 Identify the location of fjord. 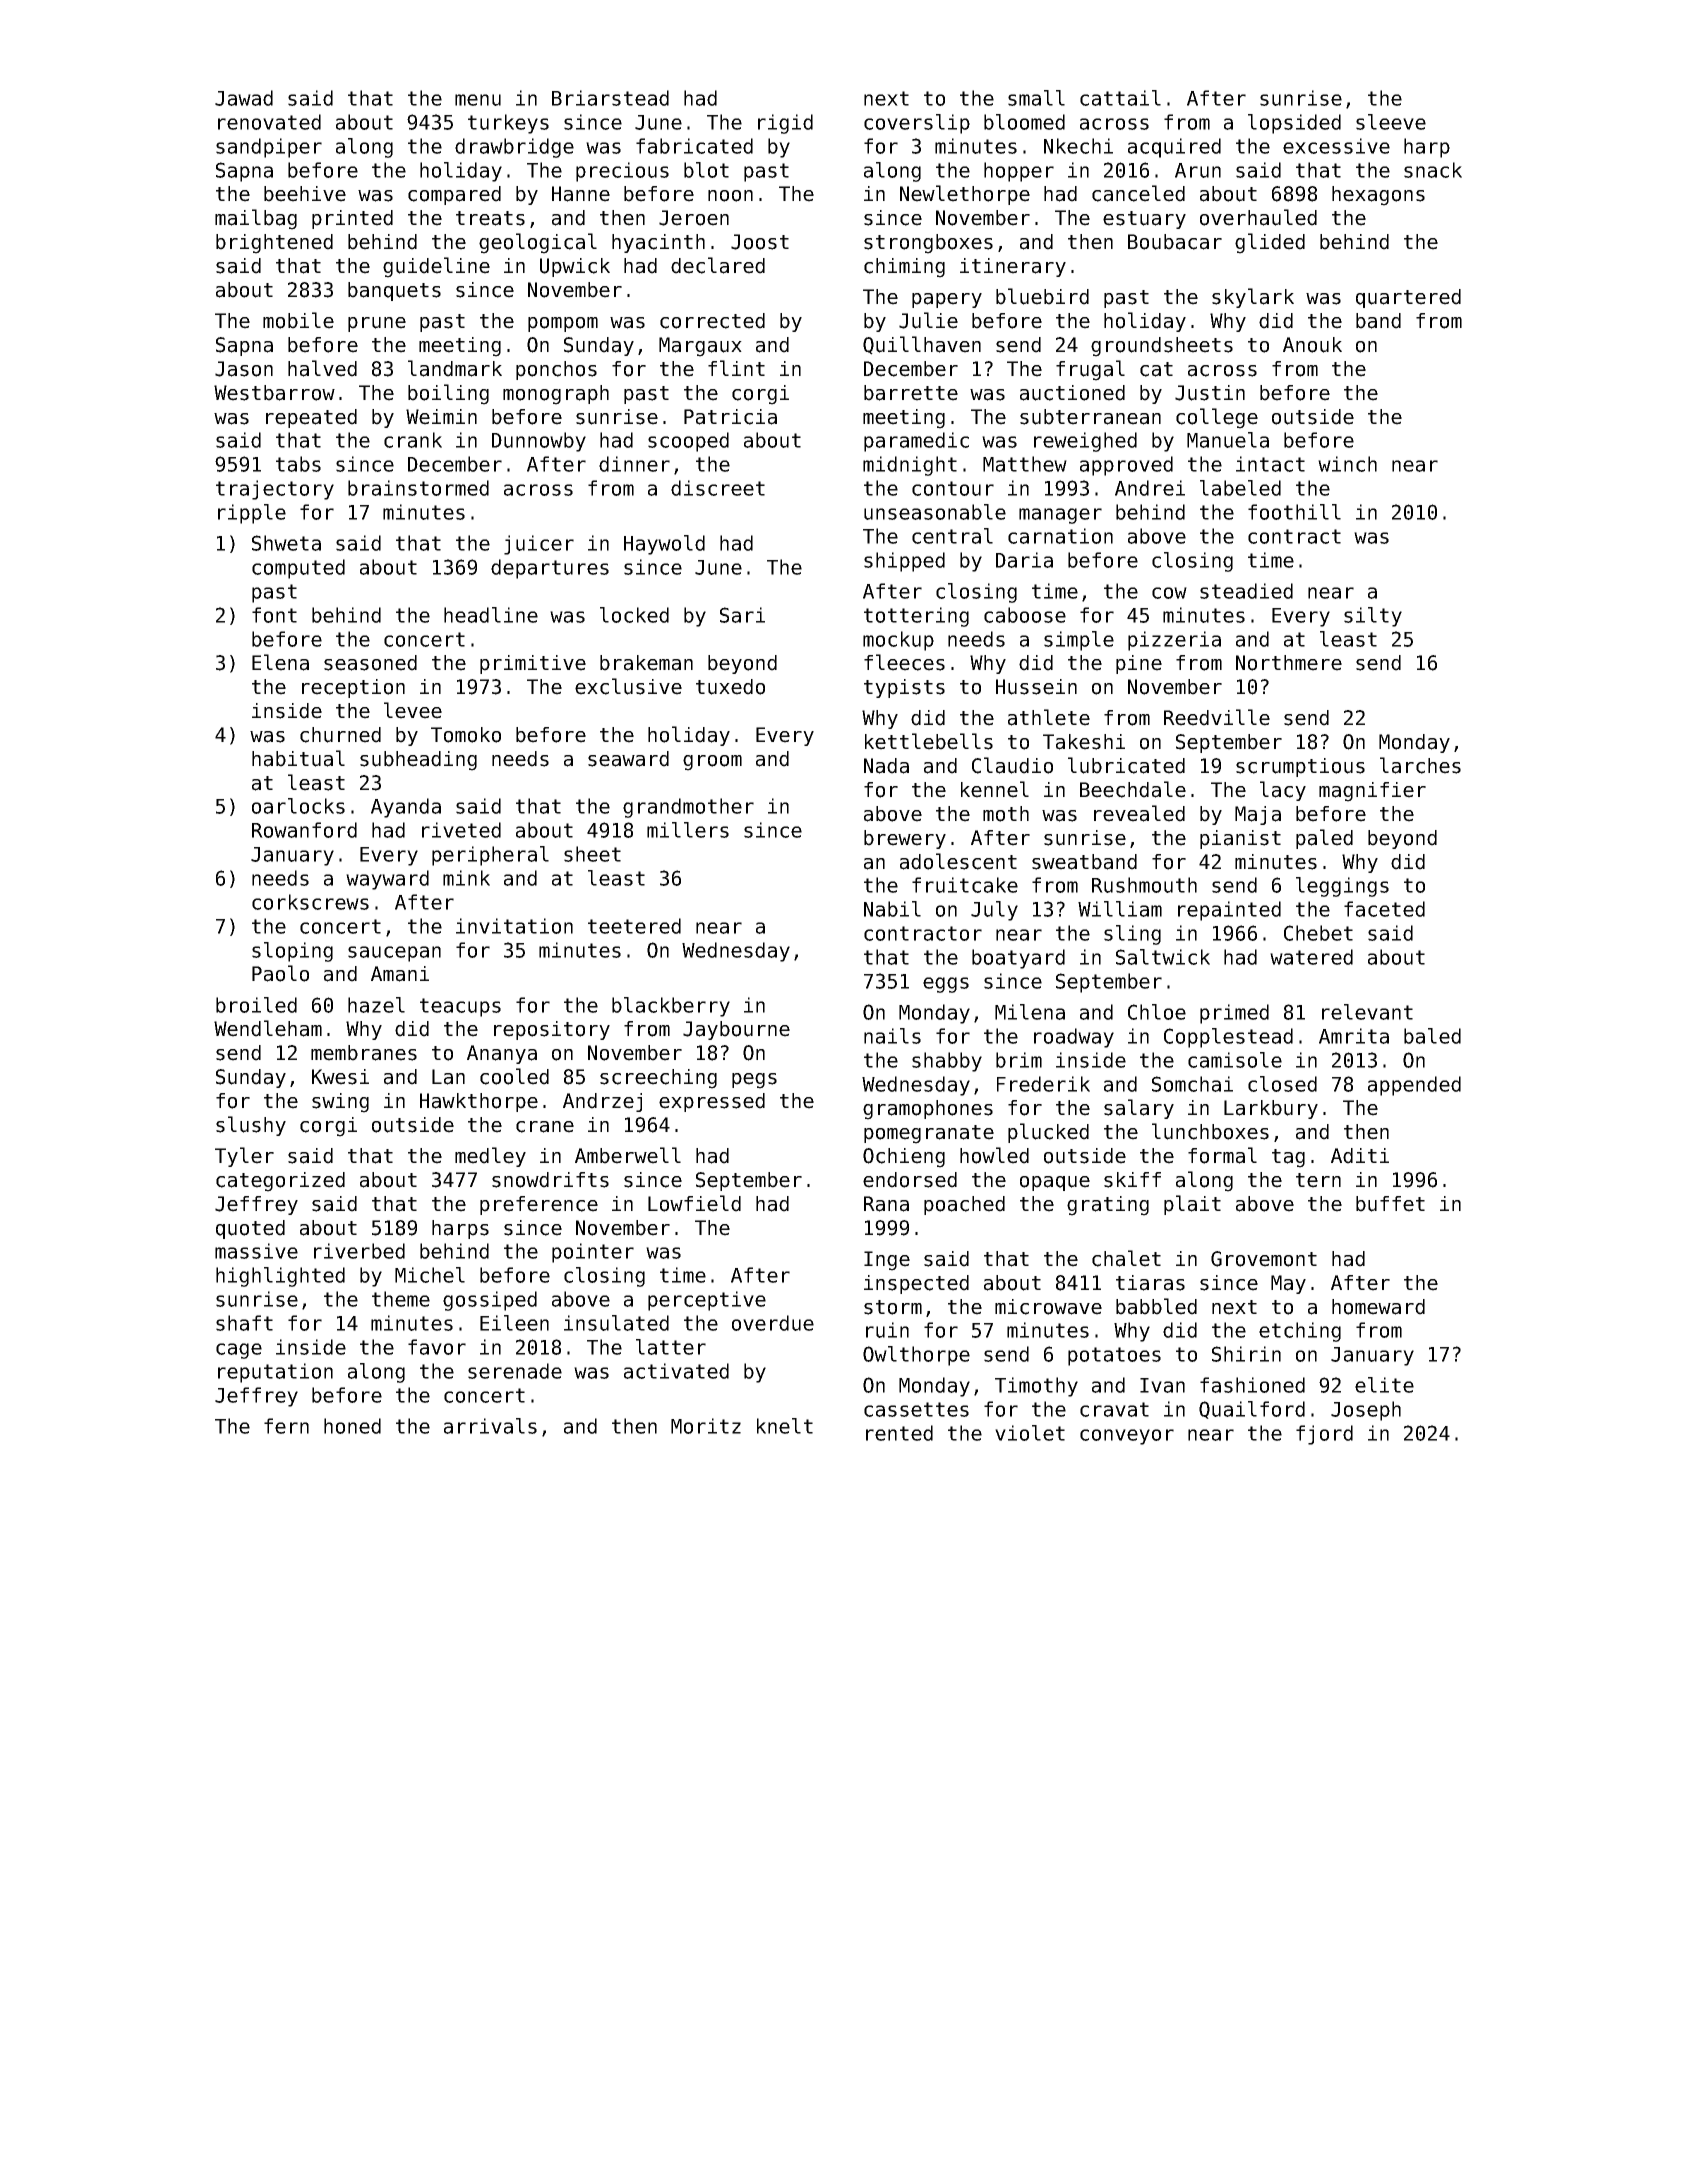
(1324, 1435).
